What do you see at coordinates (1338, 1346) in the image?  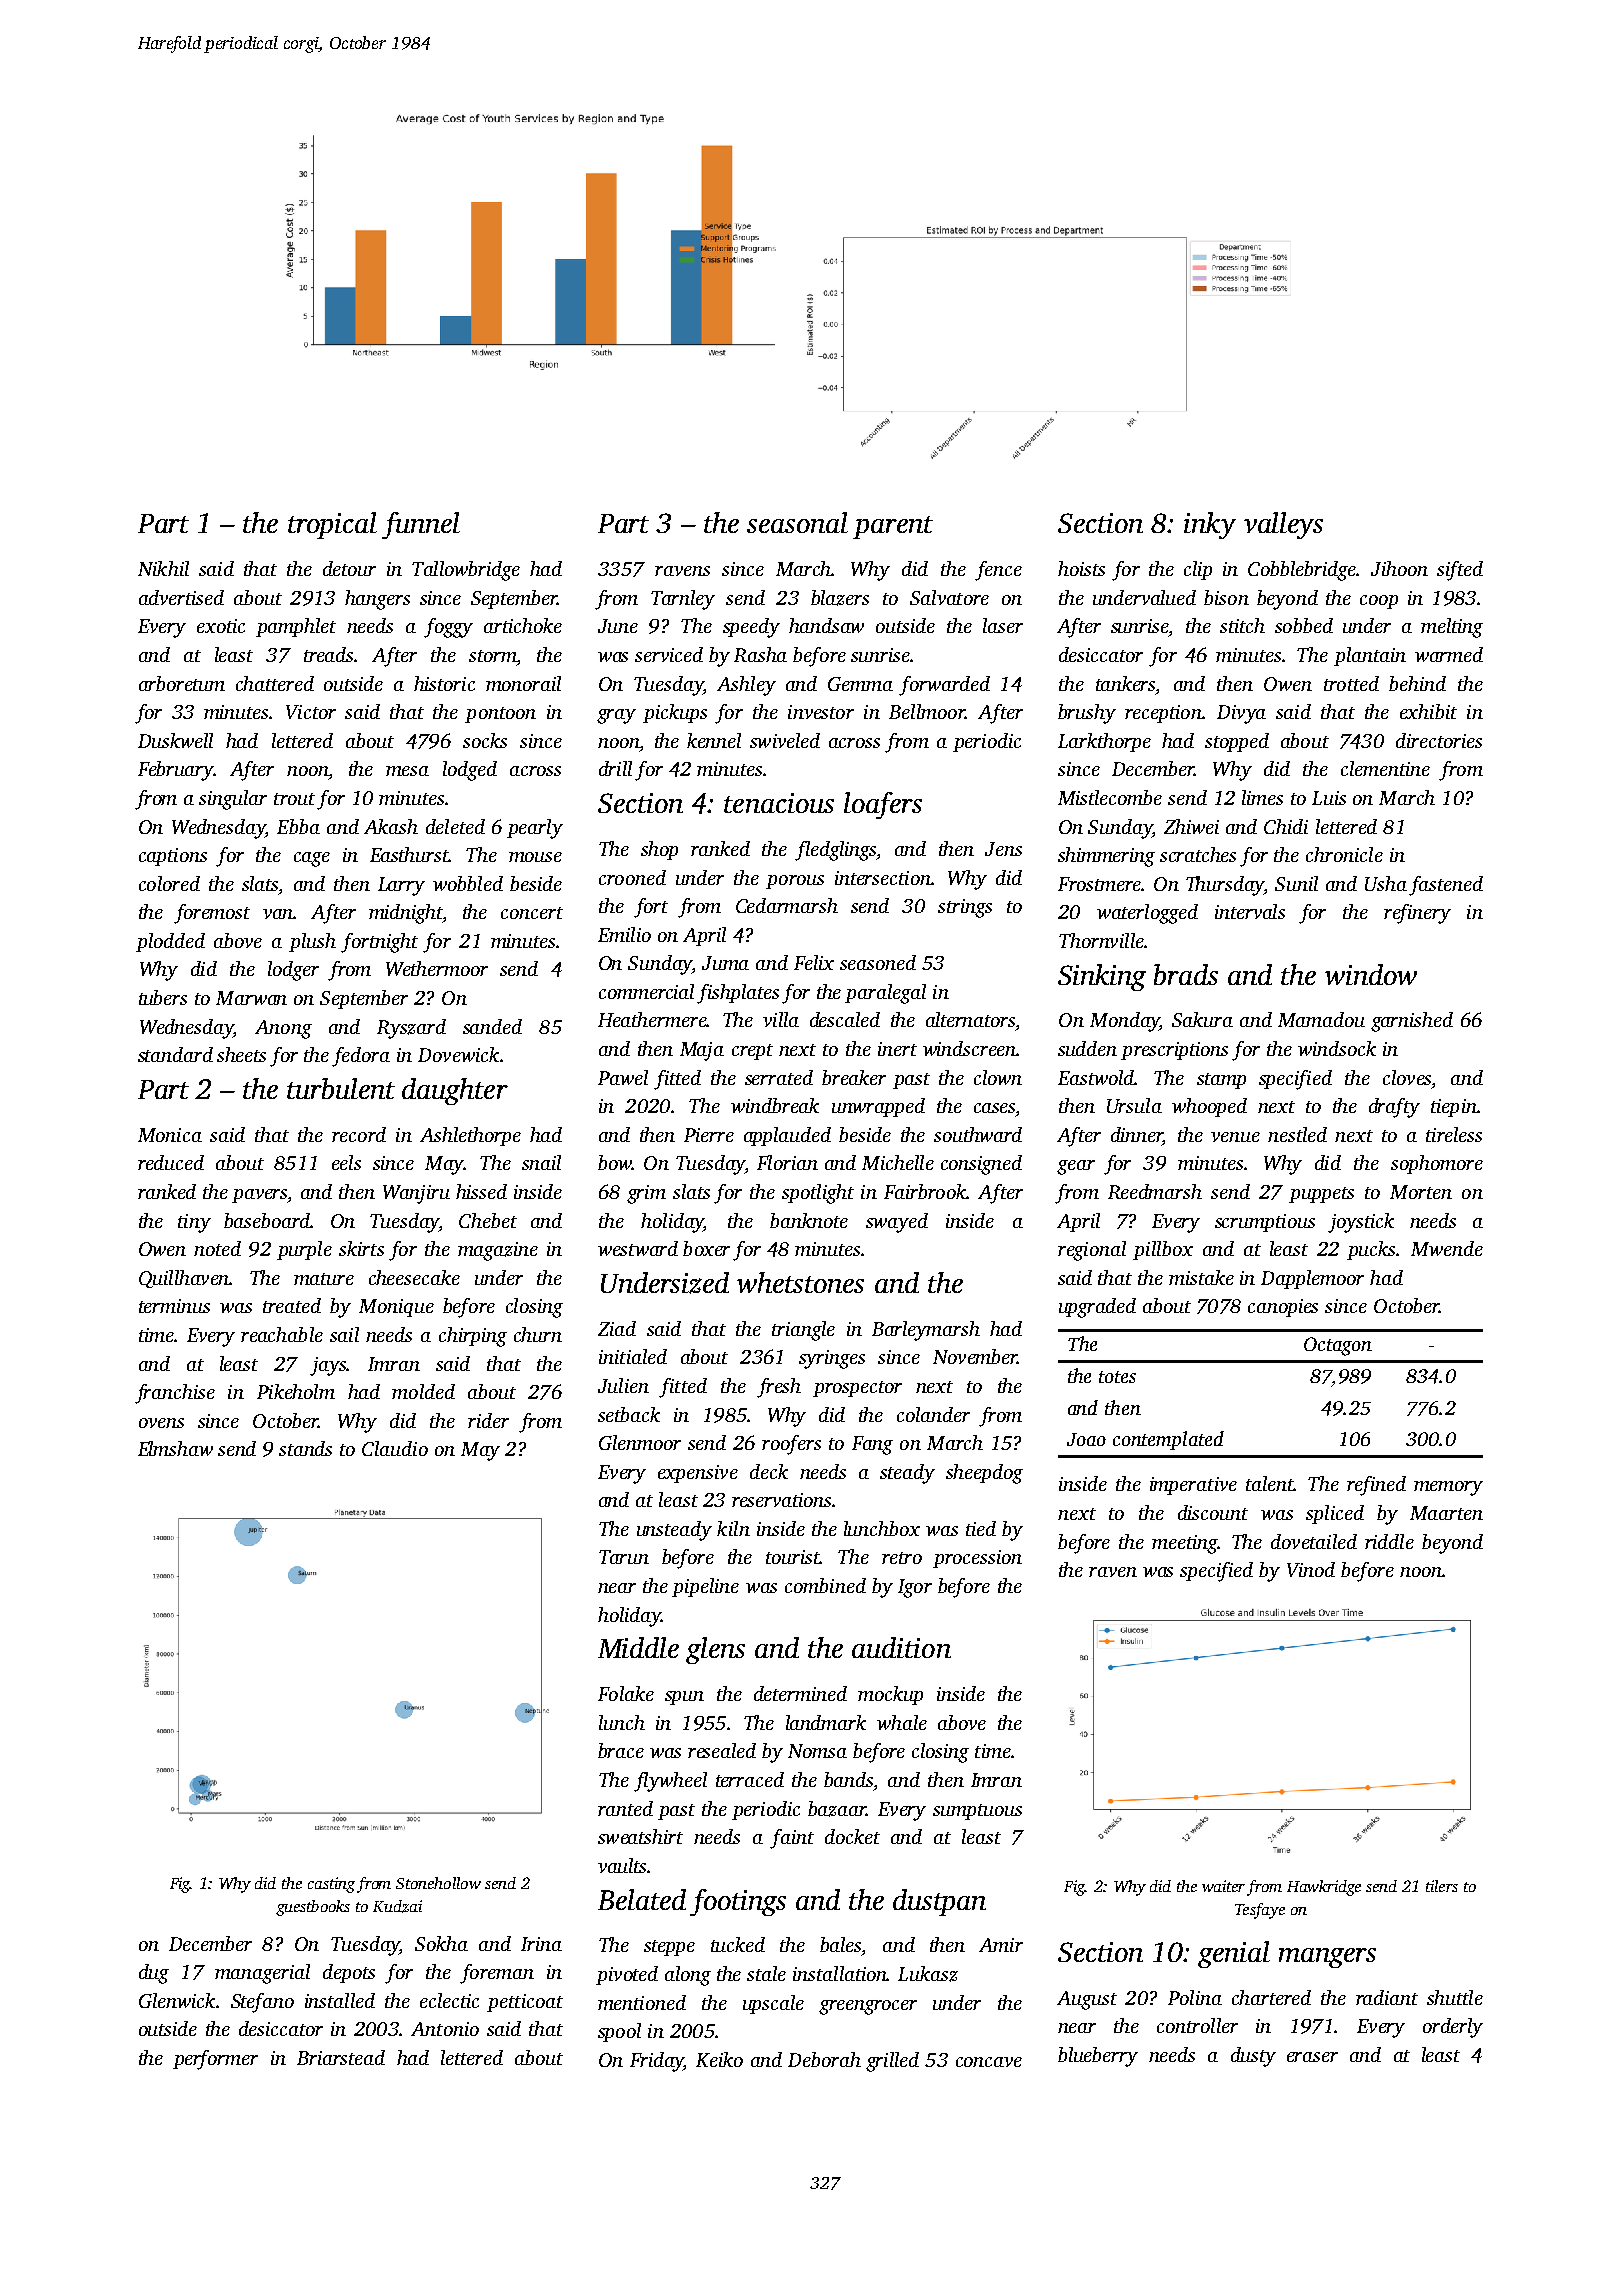 I see `Octagon` at bounding box center [1338, 1346].
